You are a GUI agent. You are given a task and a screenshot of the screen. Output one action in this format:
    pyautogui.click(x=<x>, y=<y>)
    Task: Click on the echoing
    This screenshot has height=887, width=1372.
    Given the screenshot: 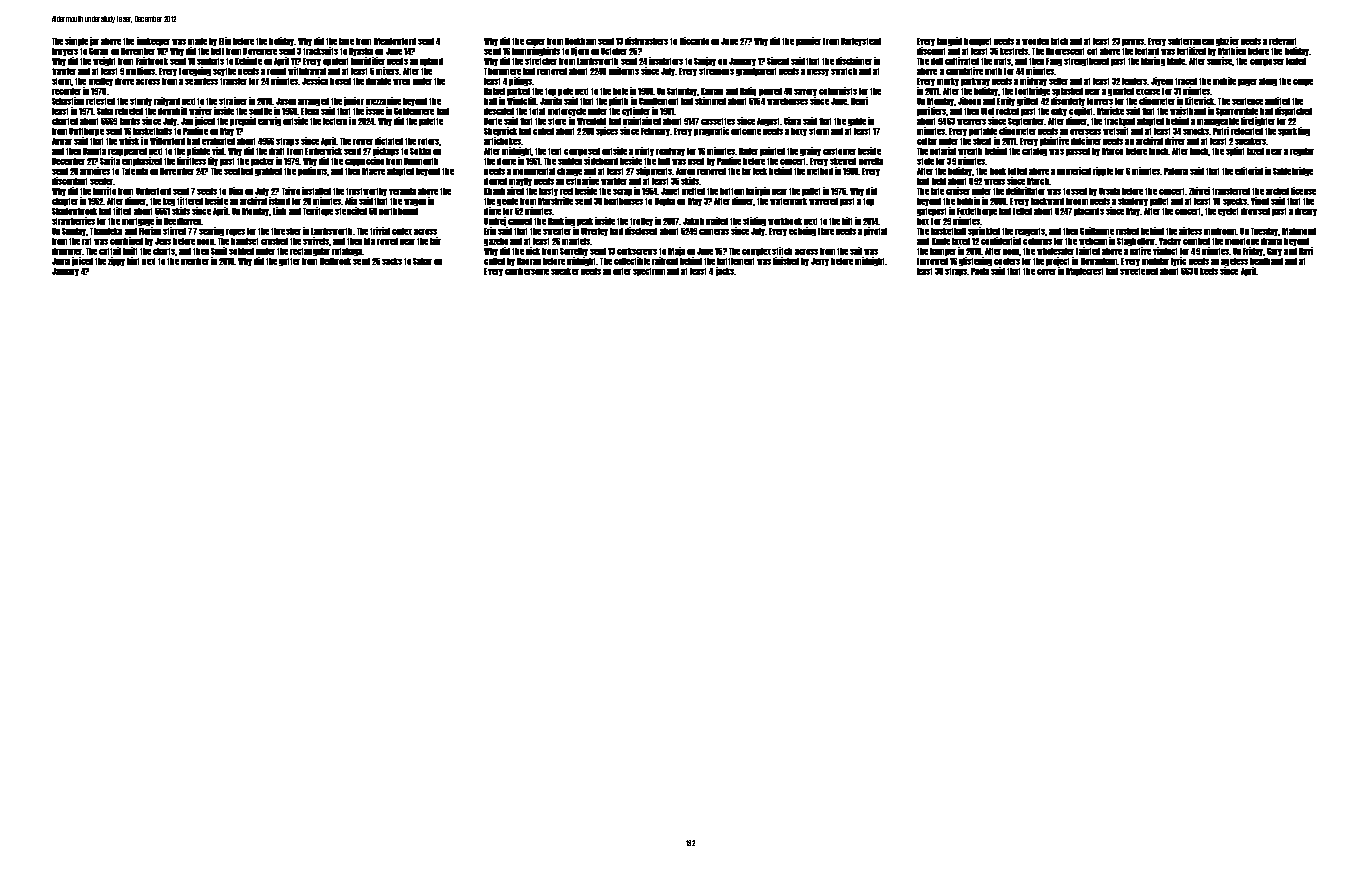 What is the action you would take?
    pyautogui.click(x=802, y=231)
